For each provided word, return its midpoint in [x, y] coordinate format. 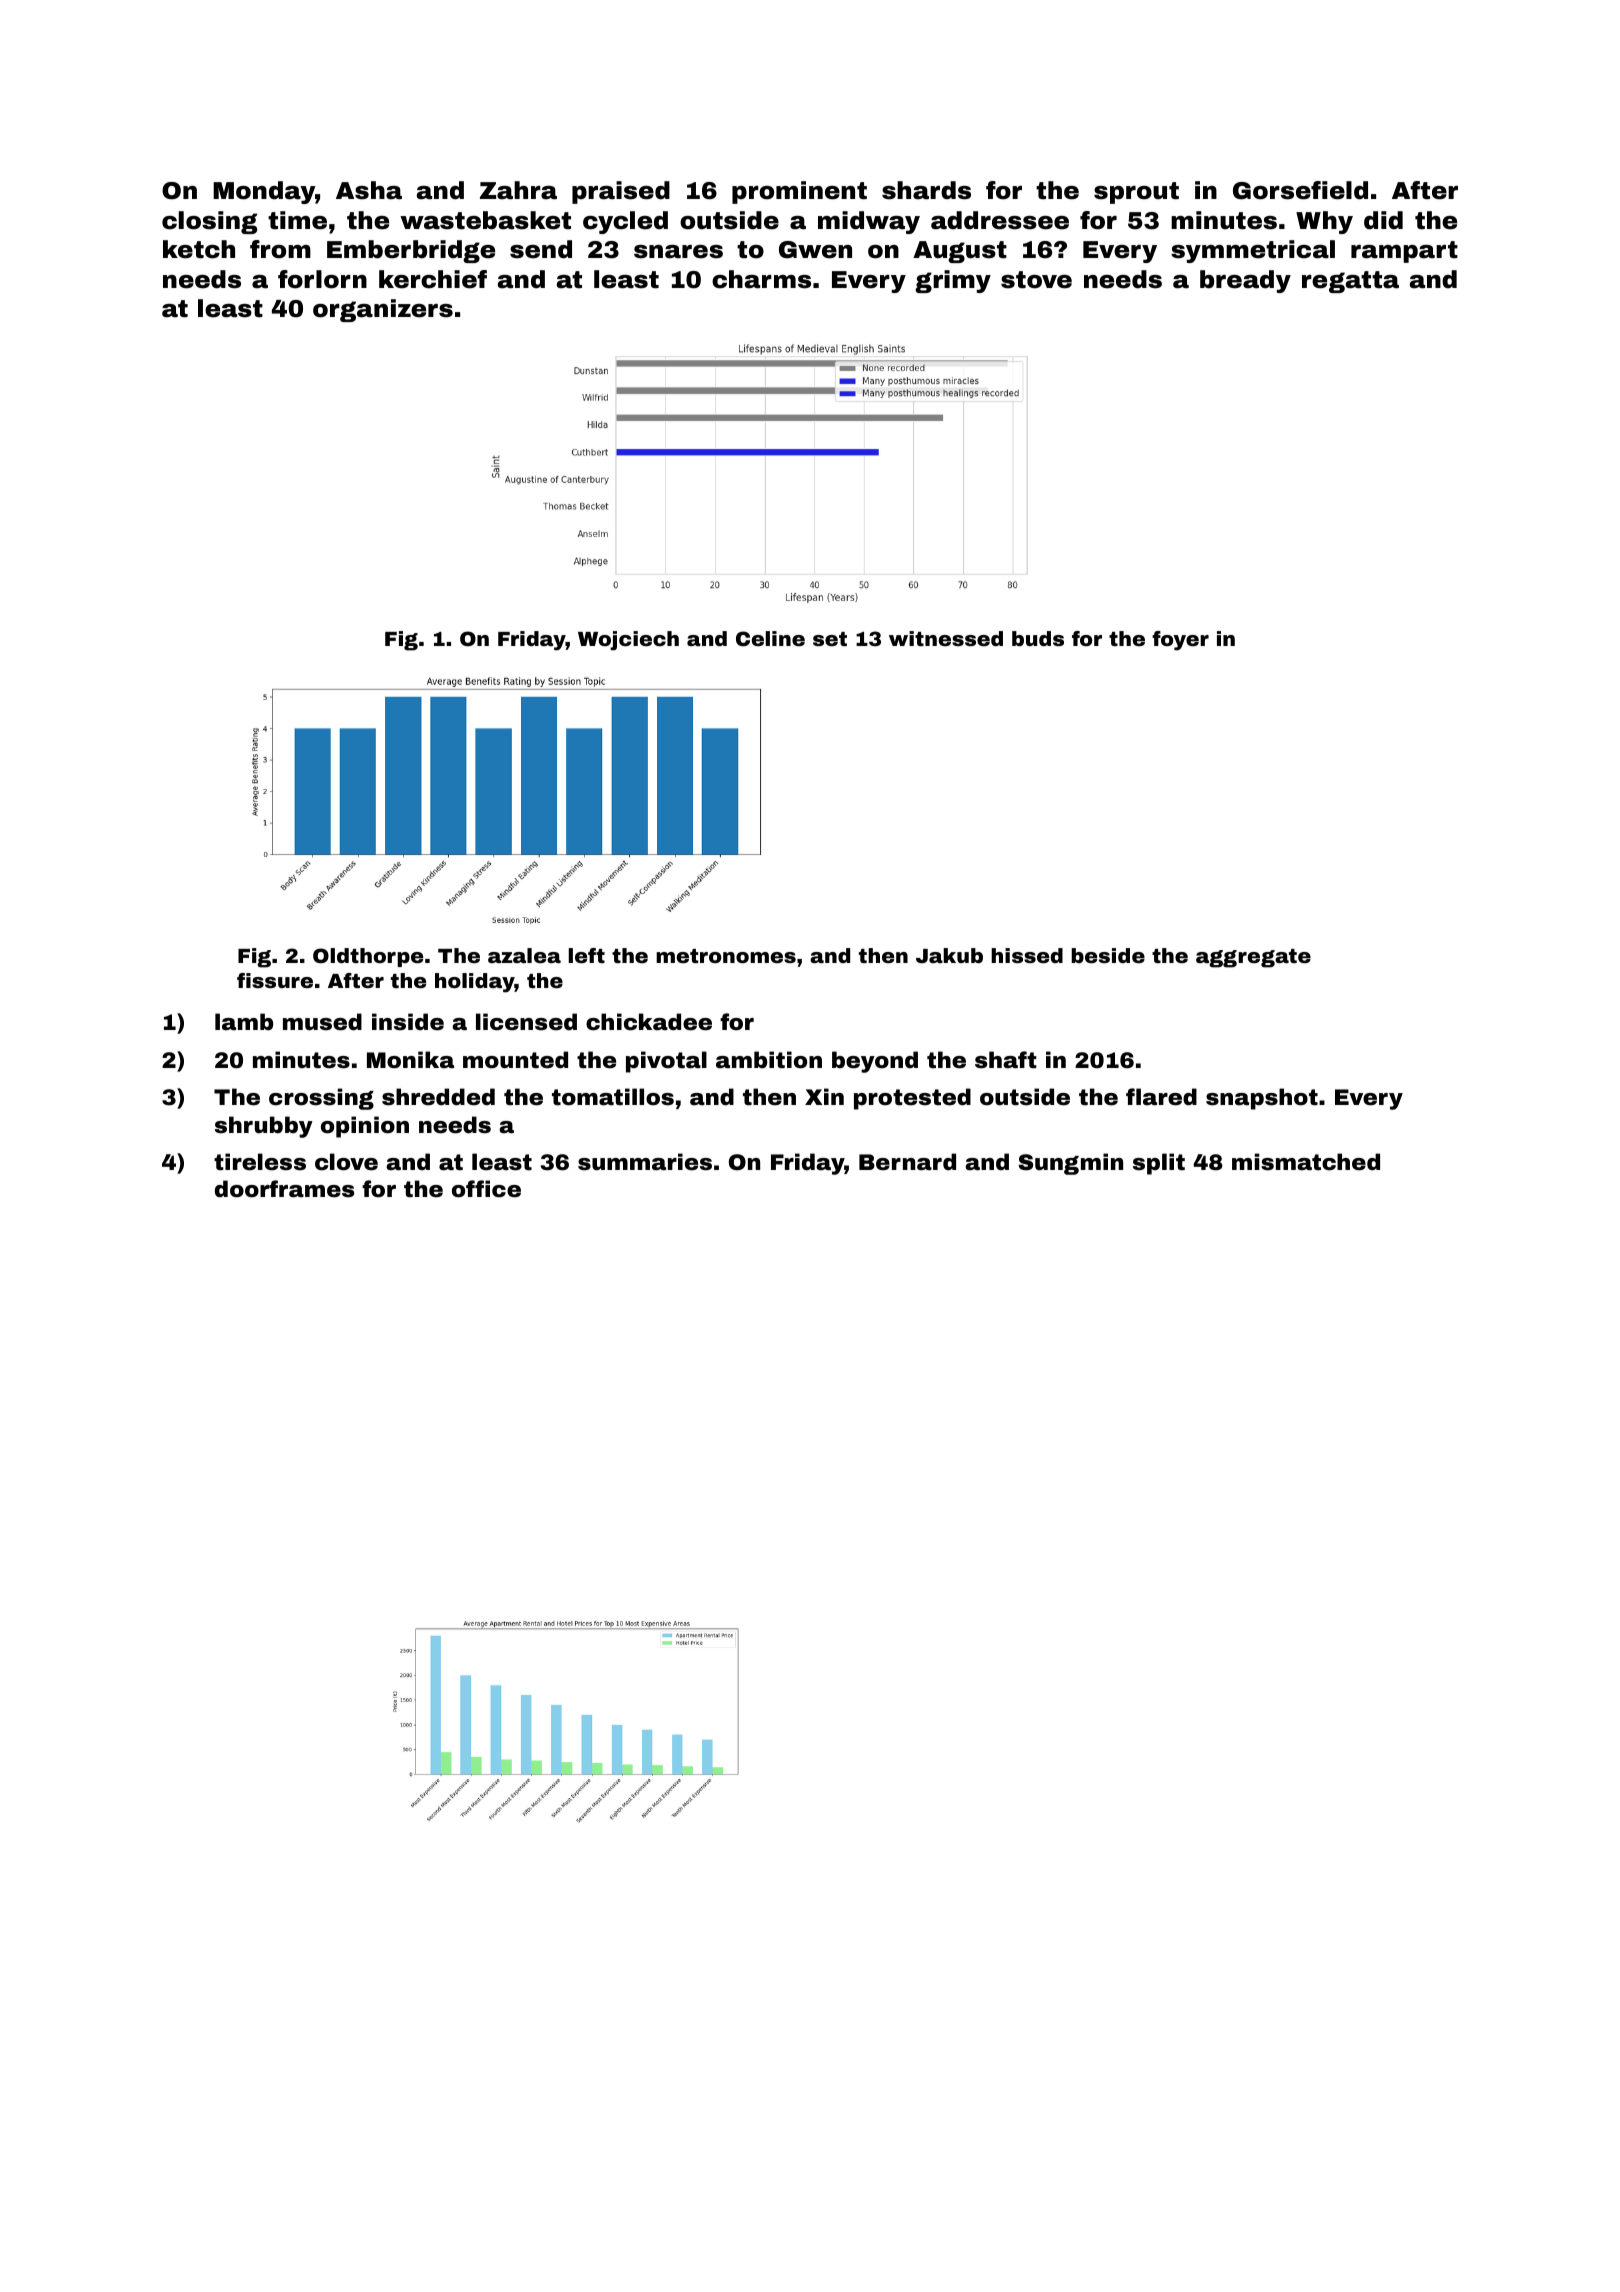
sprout [1136, 193]
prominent [799, 192]
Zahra [518, 190]
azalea [524, 955]
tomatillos [613, 1097]
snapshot [1262, 1099]
